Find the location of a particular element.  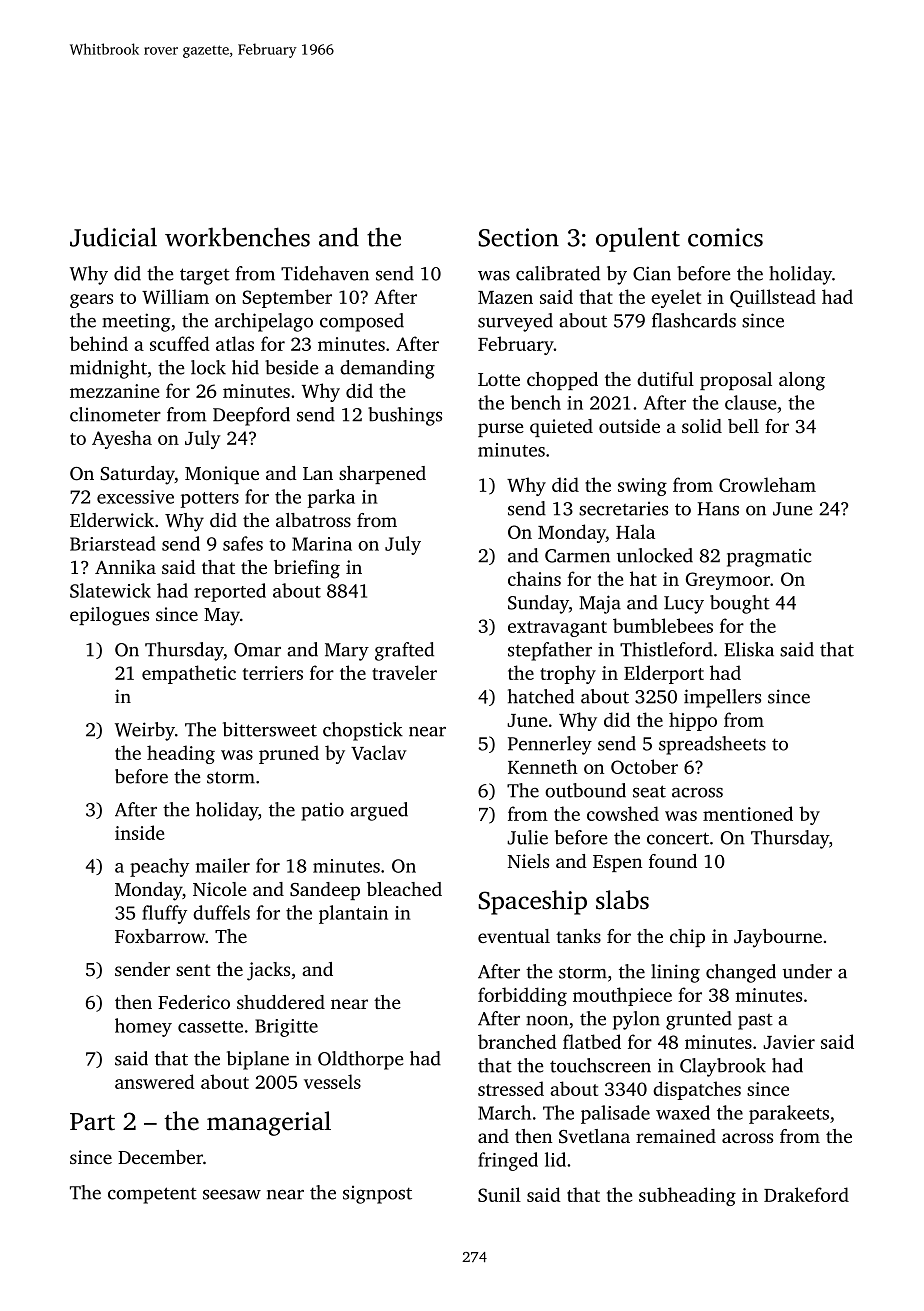

traveler is located at coordinates (404, 672).
